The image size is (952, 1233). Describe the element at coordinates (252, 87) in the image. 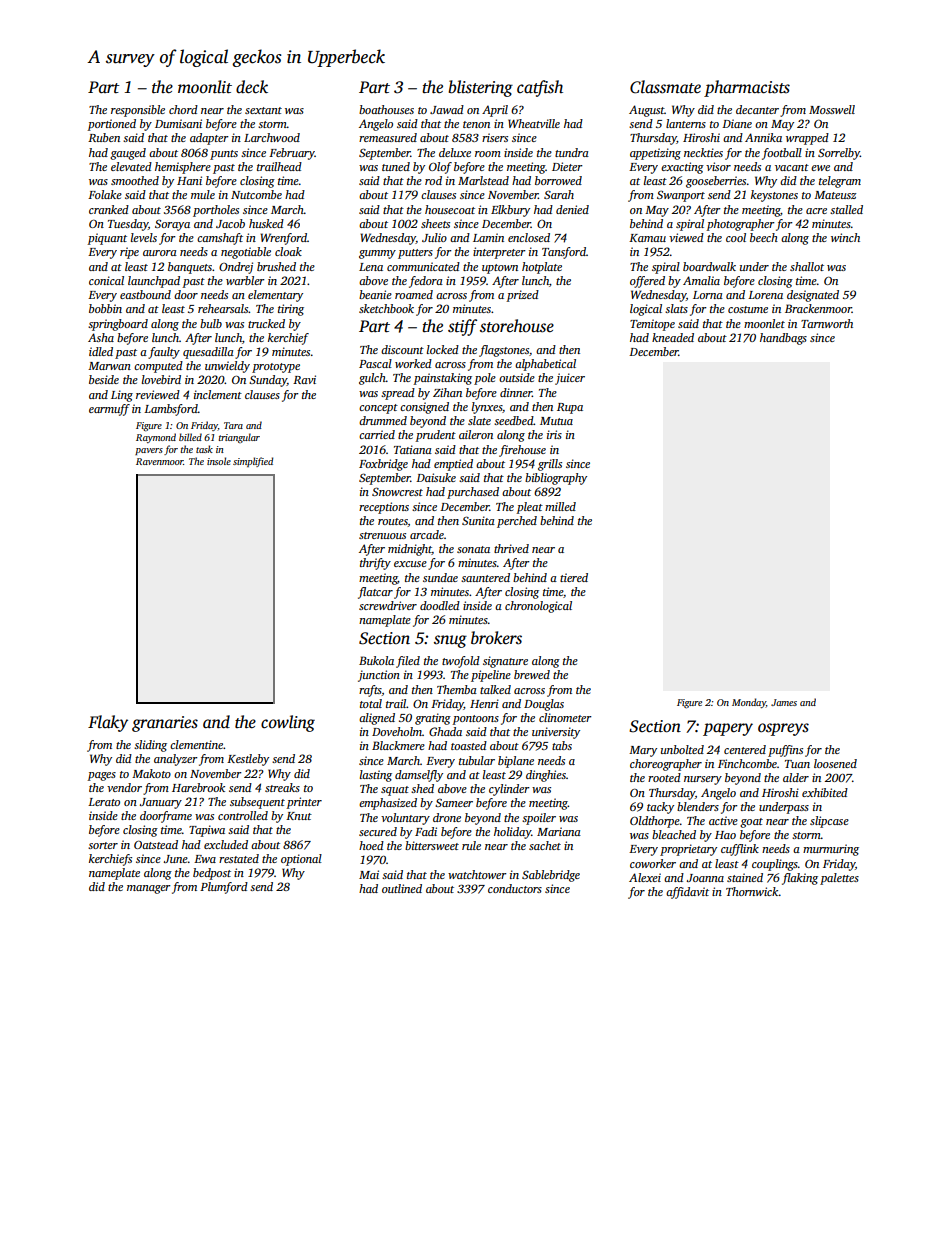

I see `deck` at that location.
